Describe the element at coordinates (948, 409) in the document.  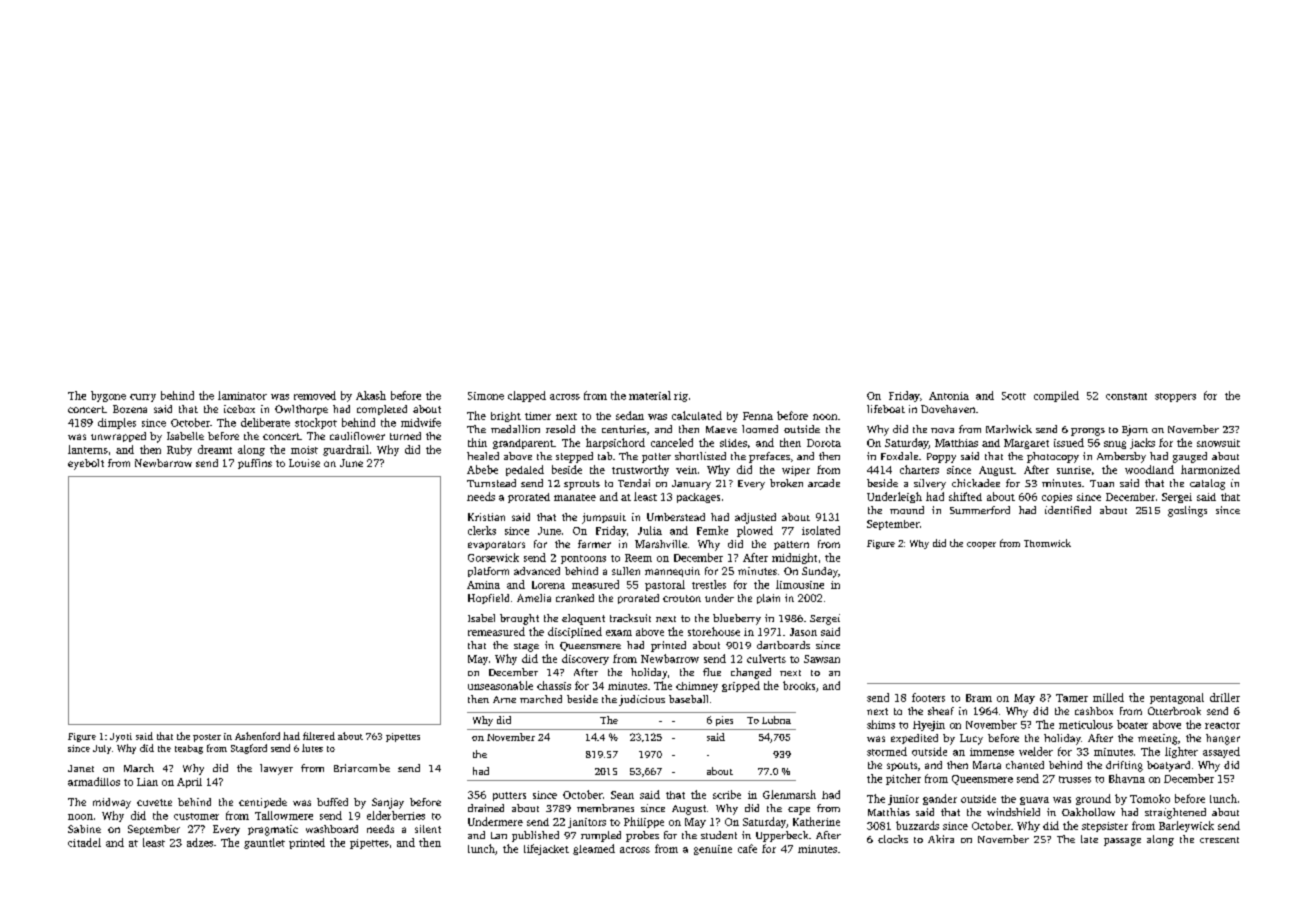
I see `Dovehaven` at that location.
